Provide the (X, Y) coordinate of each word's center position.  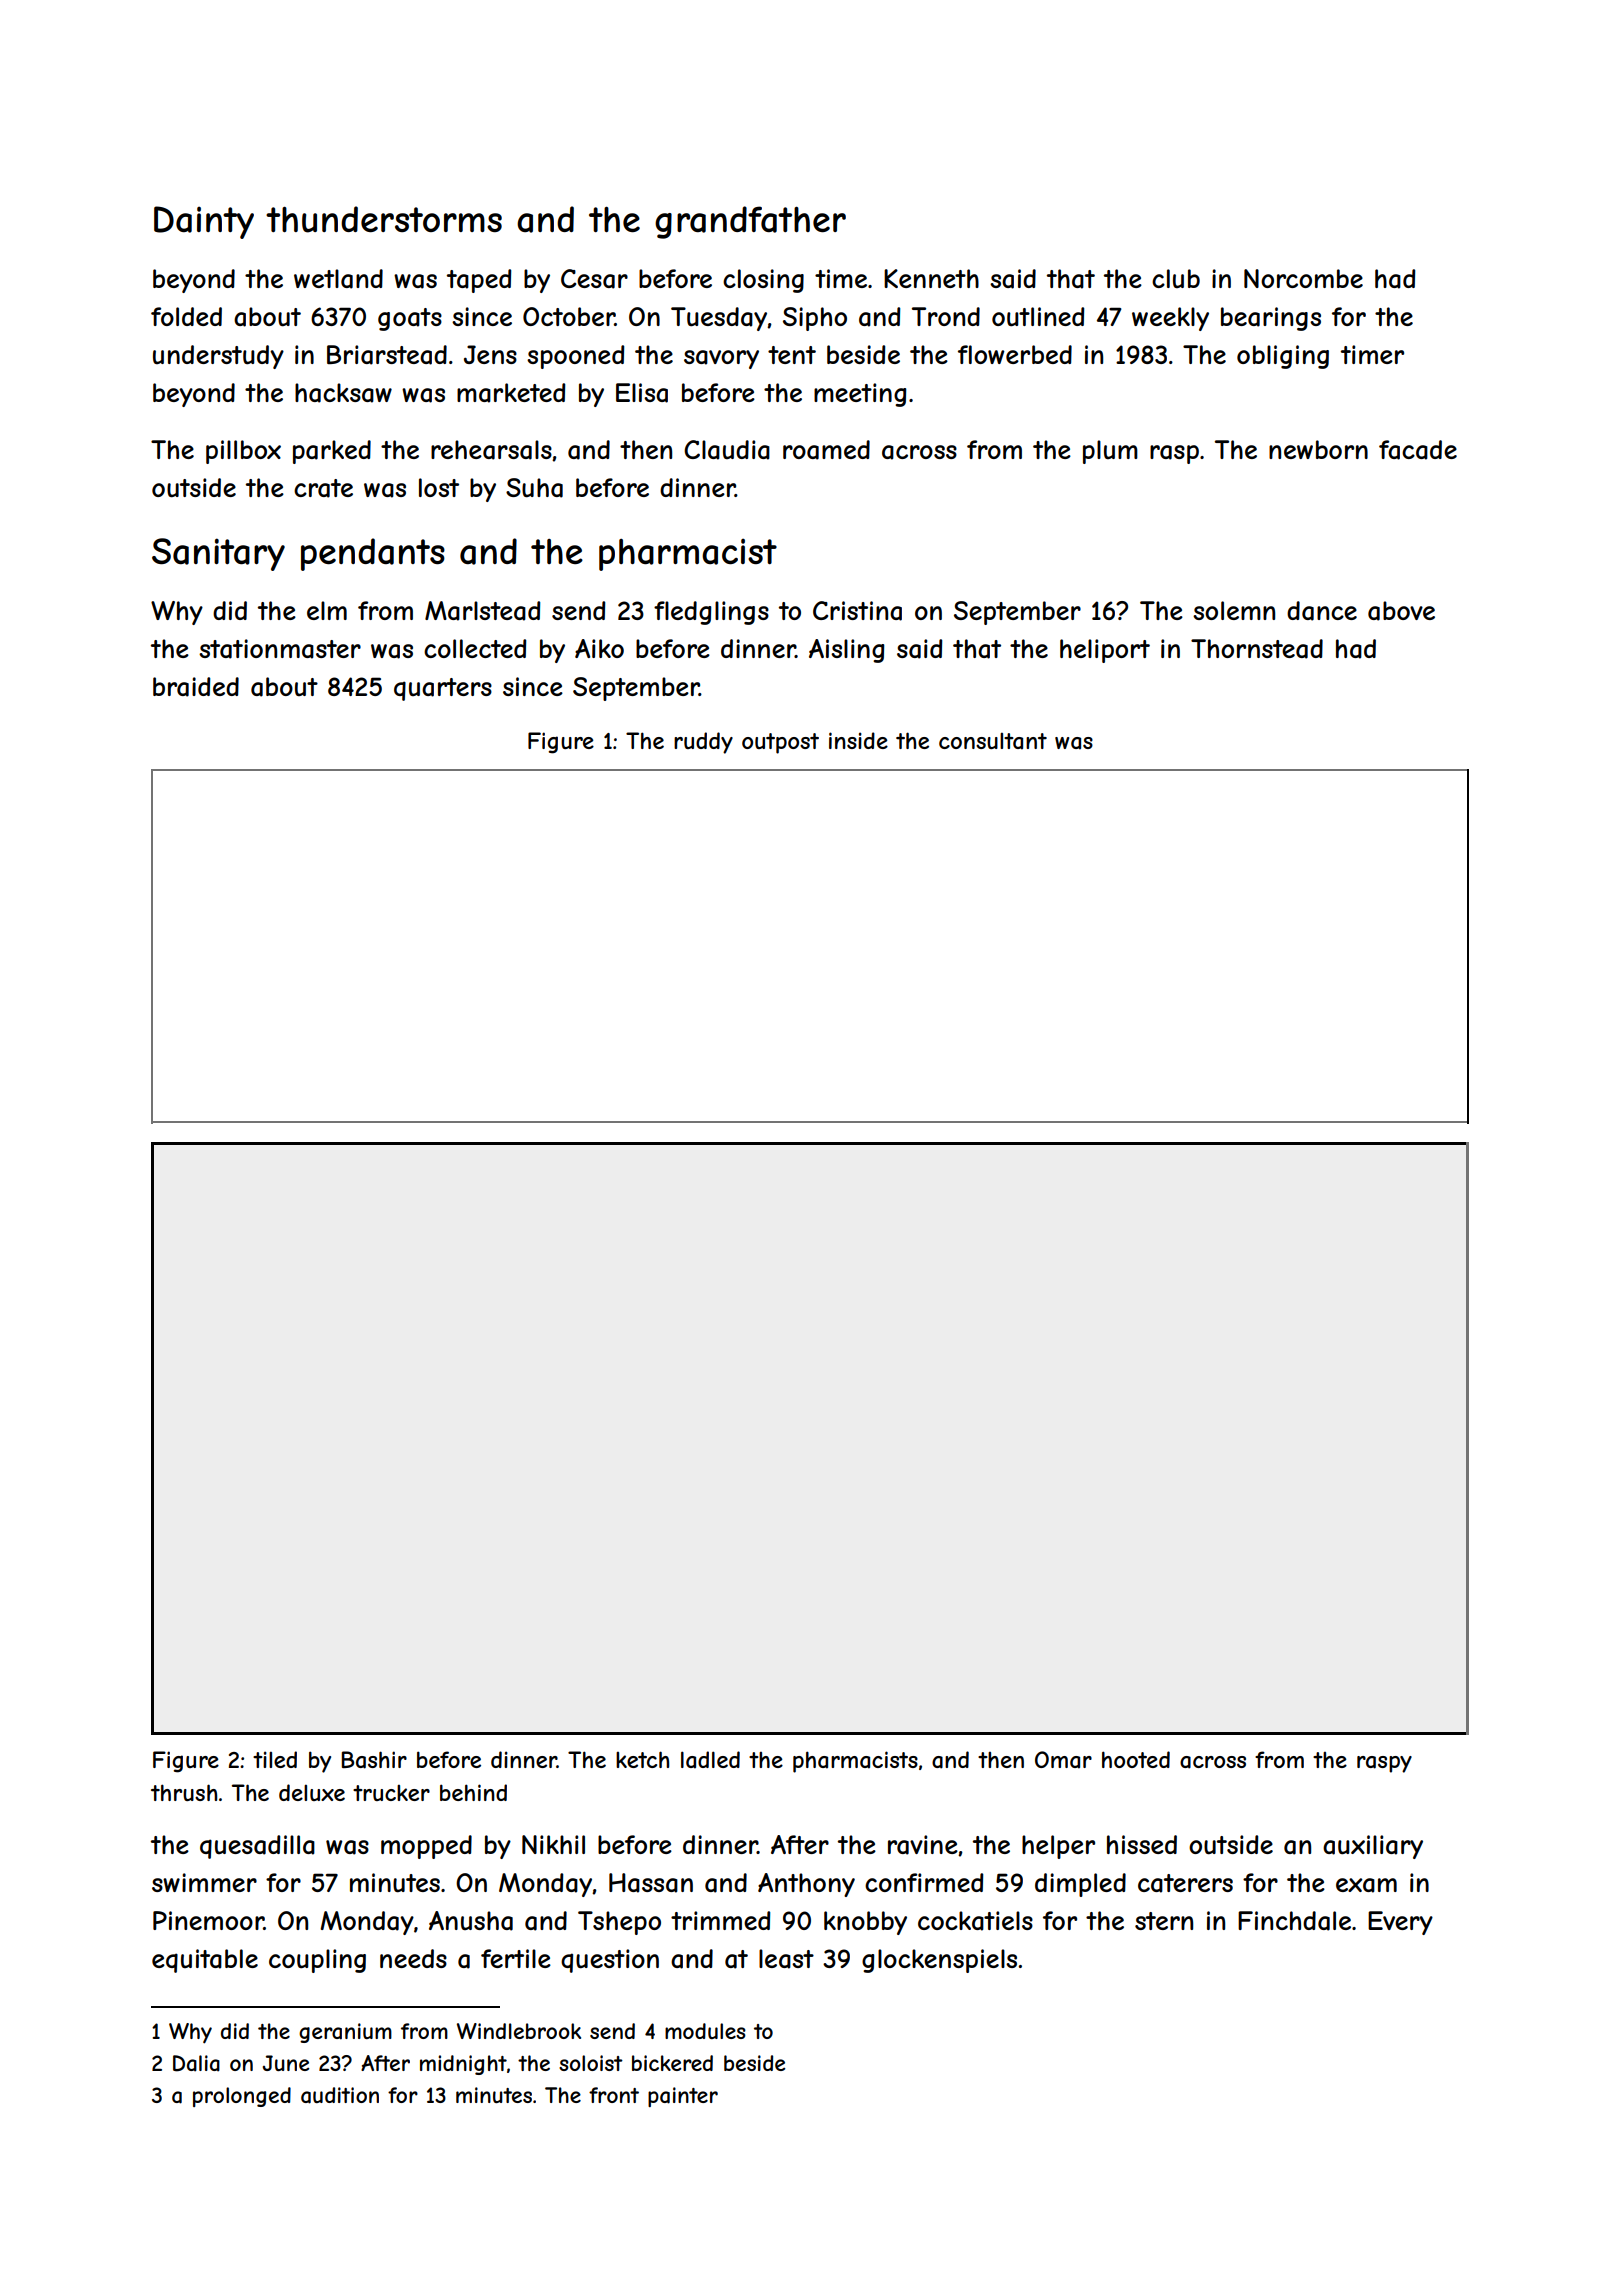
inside (858, 740)
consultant (993, 741)
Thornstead (1257, 649)
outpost (780, 743)
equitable (205, 1961)
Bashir (374, 1760)
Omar (1063, 1760)
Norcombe (1303, 278)
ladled (710, 1760)
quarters (443, 689)
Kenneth (931, 278)
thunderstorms (384, 219)
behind (473, 1792)
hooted (1136, 1759)
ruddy (703, 743)
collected (475, 648)
